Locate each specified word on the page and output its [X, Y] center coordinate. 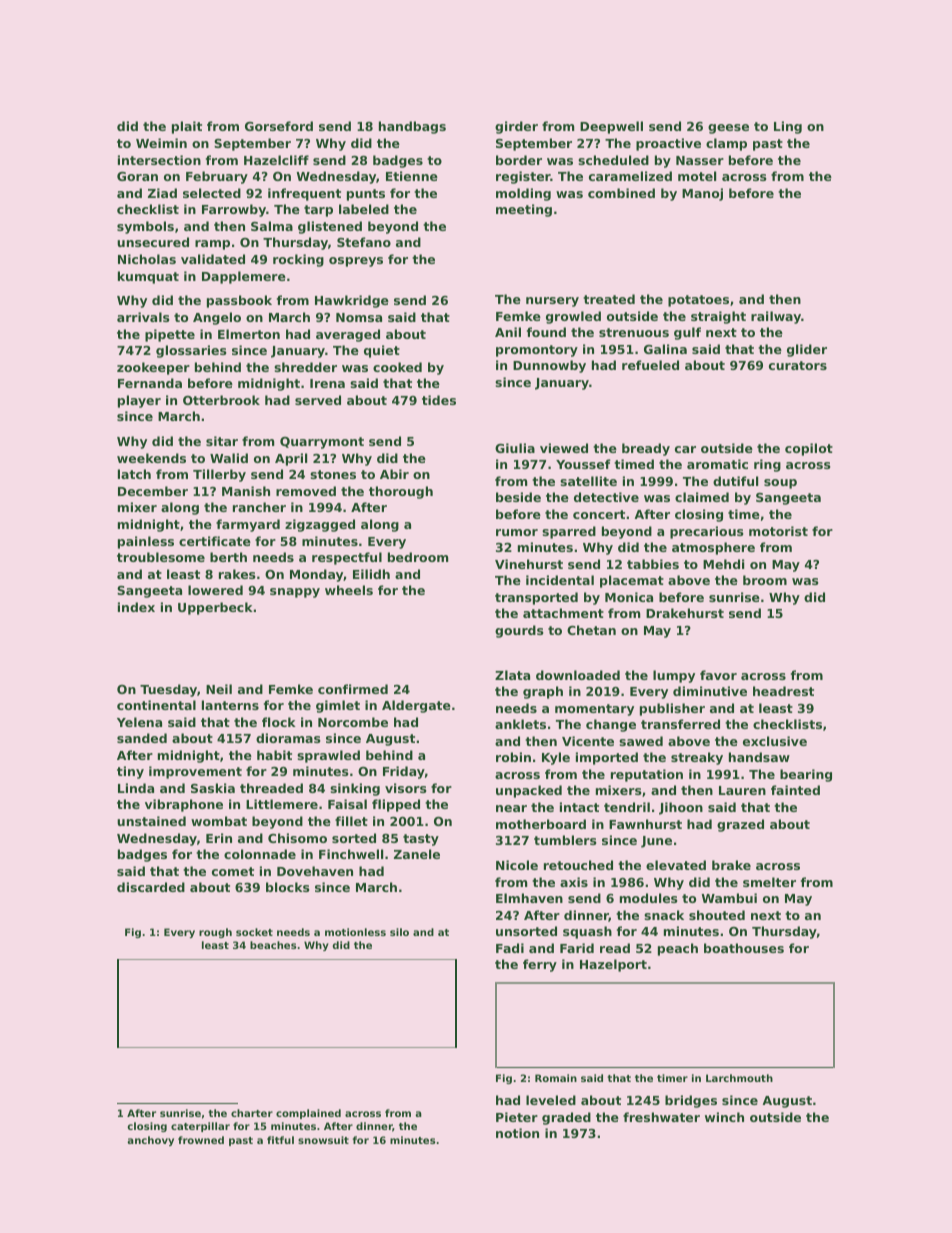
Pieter [517, 1117]
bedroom [418, 557]
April [291, 459]
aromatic [717, 464]
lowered [215, 590]
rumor [517, 532]
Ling [788, 127]
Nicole [517, 865]
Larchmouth [739, 1078]
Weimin [161, 143]
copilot [809, 449]
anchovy [150, 1141]
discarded [151, 887]
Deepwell [611, 127]
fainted [795, 790]
